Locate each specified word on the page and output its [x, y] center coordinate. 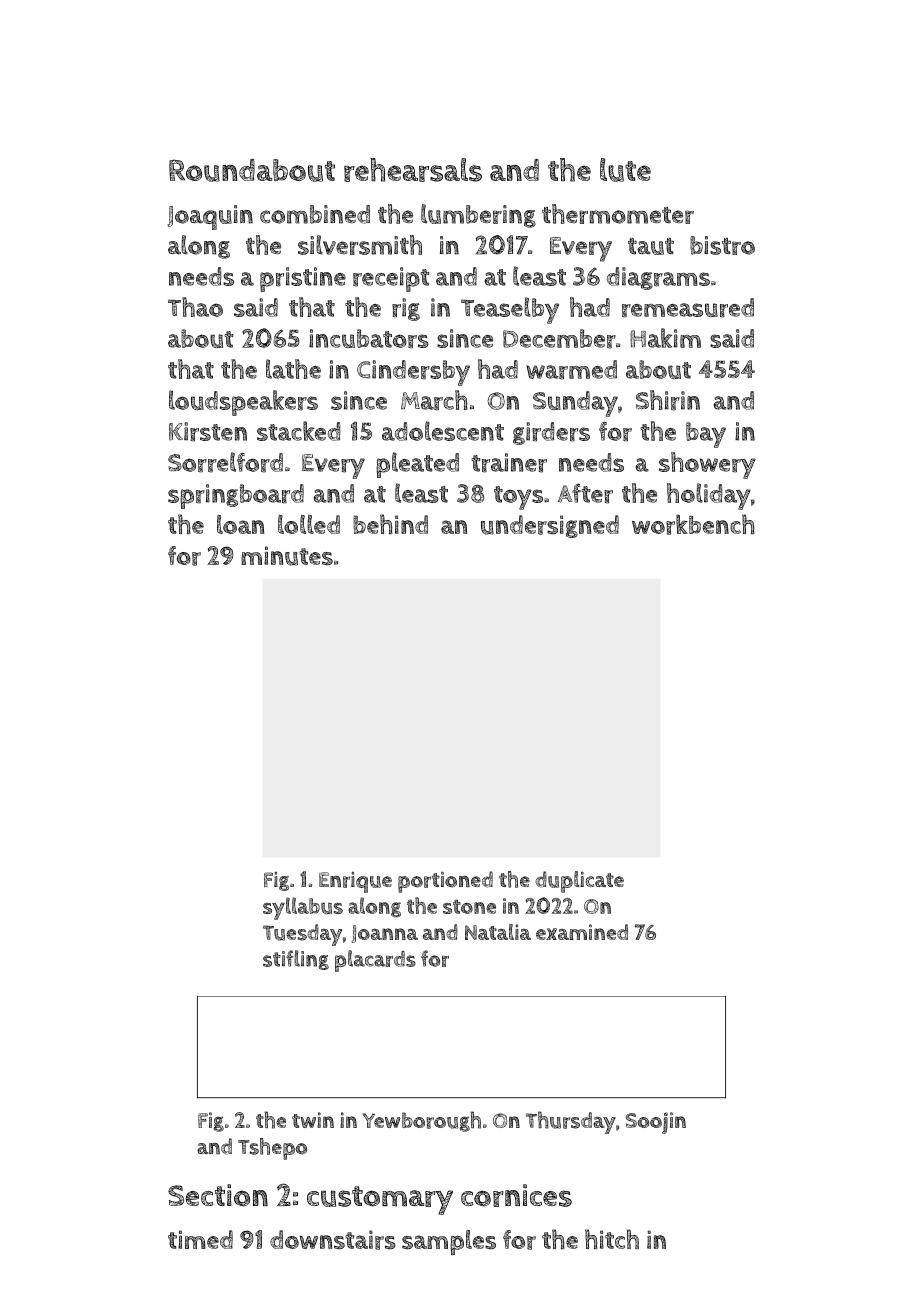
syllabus [303, 908]
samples [449, 1242]
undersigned [550, 526]
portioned [445, 882]
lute [625, 170]
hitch [612, 1239]
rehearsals [413, 170]
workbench [693, 524]
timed [200, 1239]
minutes [287, 556]
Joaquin [210, 217]
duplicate [579, 882]
